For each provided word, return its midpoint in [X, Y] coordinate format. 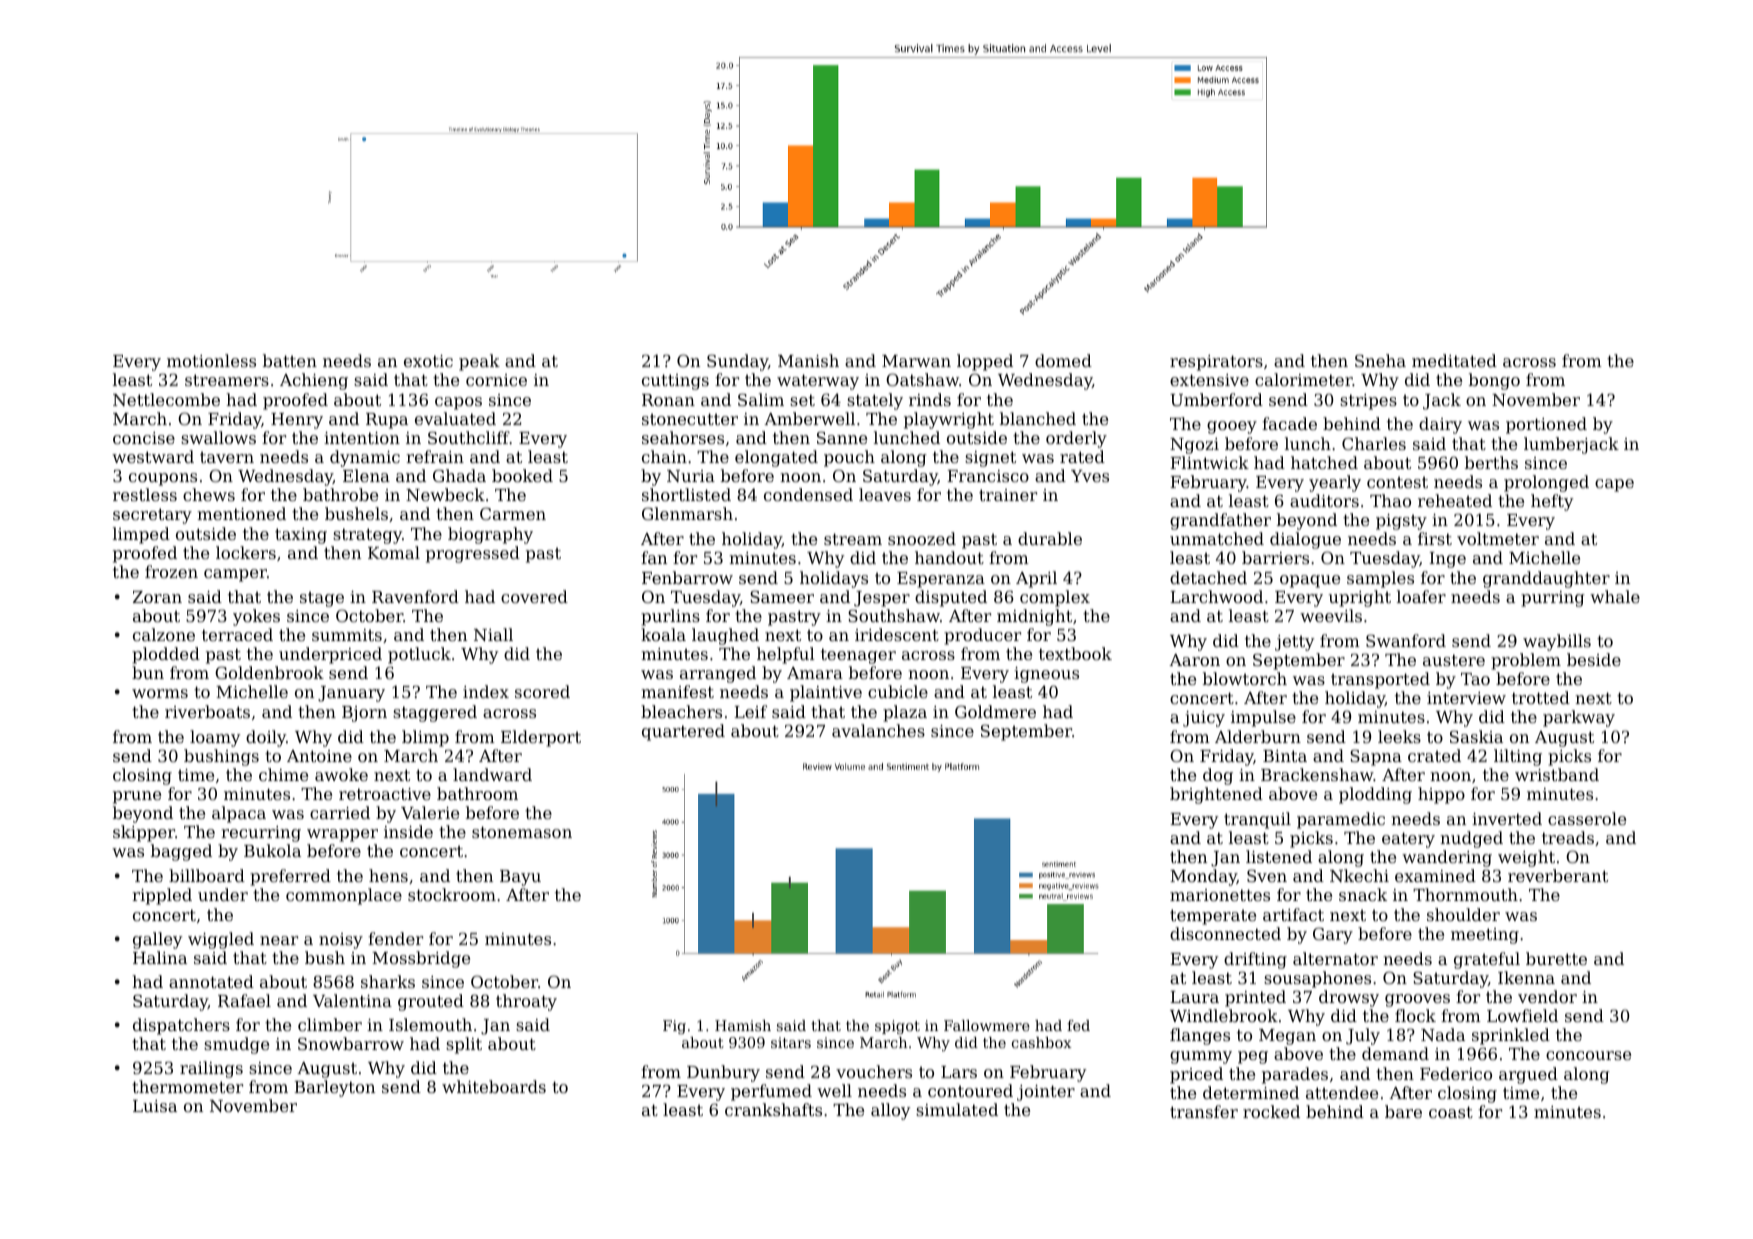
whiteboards [494, 1086]
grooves [1417, 1000]
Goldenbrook [269, 672]
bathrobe [340, 494]
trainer [1008, 495]
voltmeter [1498, 538]
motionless [211, 360]
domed [1063, 360]
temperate [1213, 917]
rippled [162, 896]
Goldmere [995, 711]
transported [1380, 680]
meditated [1454, 360]
